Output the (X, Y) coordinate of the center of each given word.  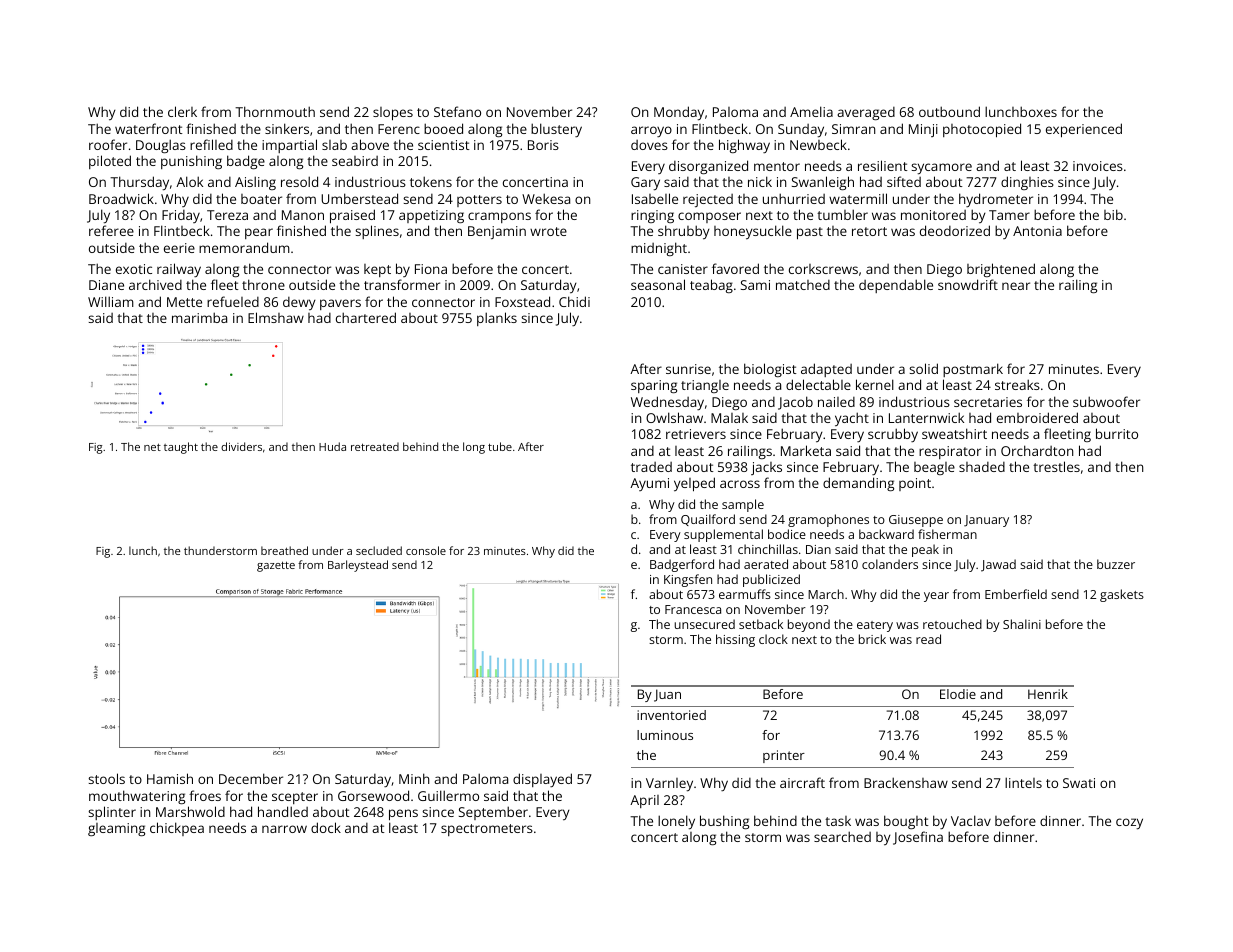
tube (500, 446)
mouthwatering (137, 797)
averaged (866, 113)
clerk (182, 111)
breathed (284, 550)
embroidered (1037, 417)
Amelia (811, 111)
